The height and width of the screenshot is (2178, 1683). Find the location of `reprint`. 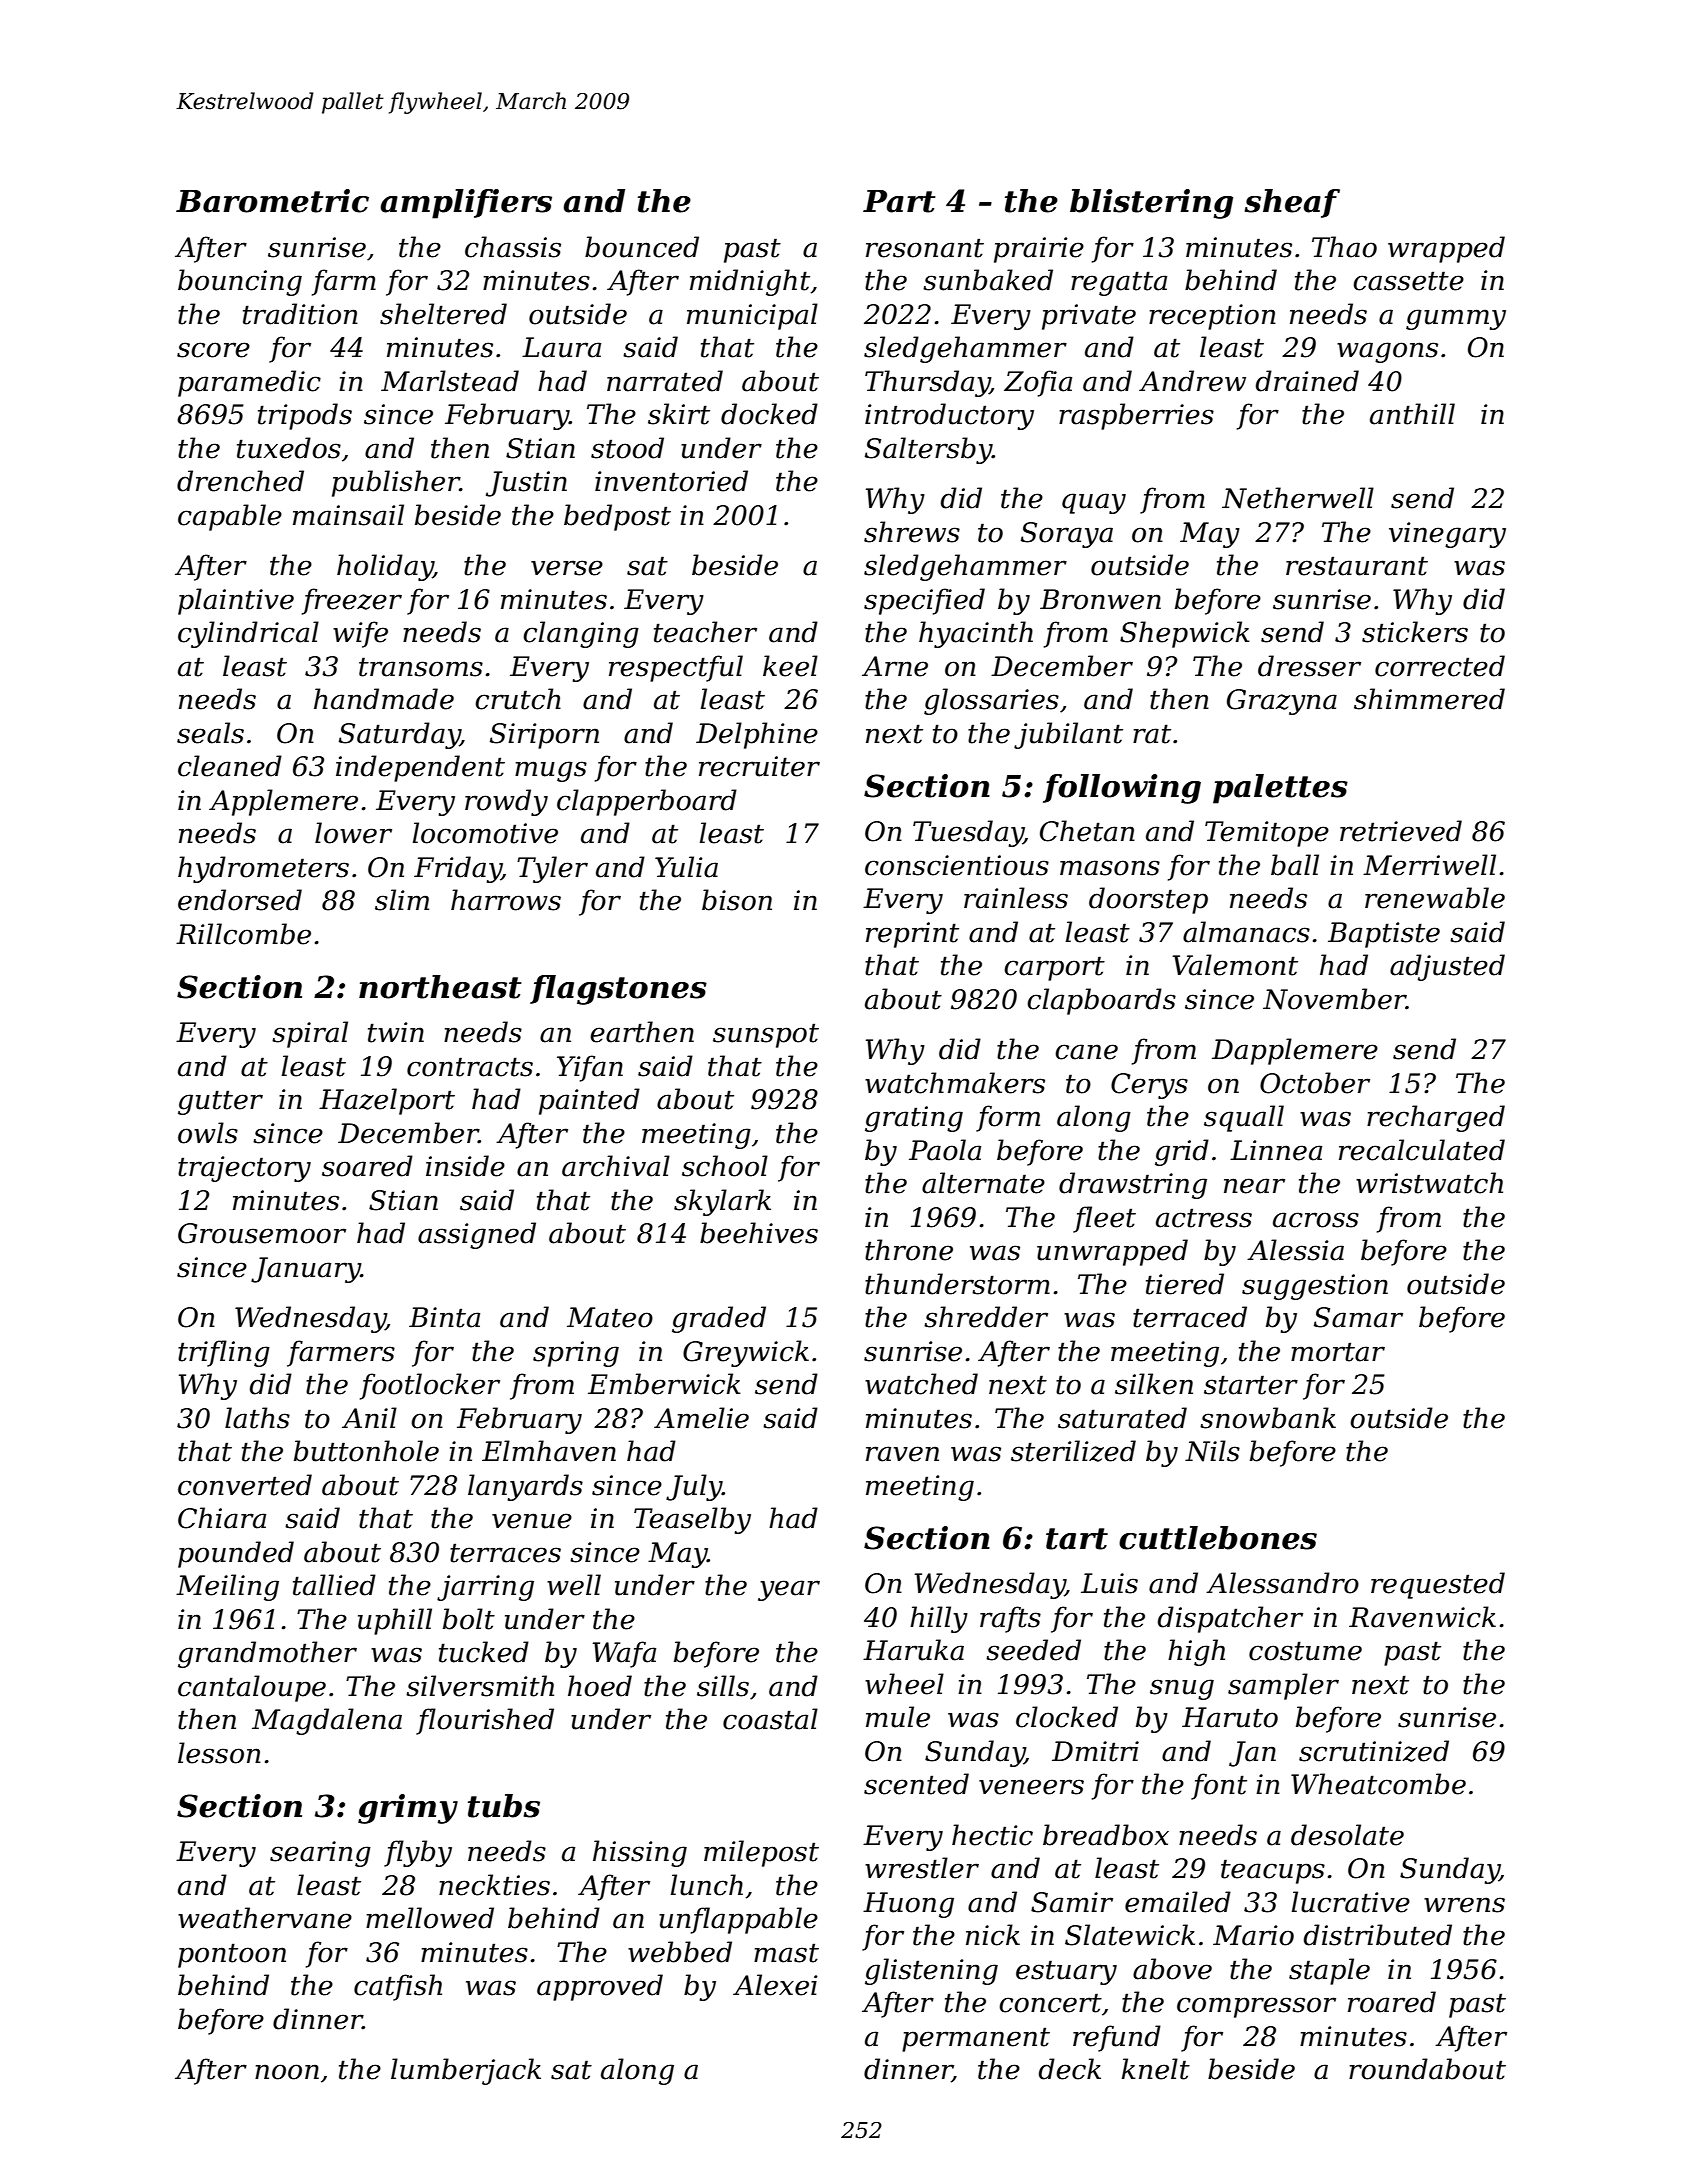

reprint is located at coordinates (912, 935).
